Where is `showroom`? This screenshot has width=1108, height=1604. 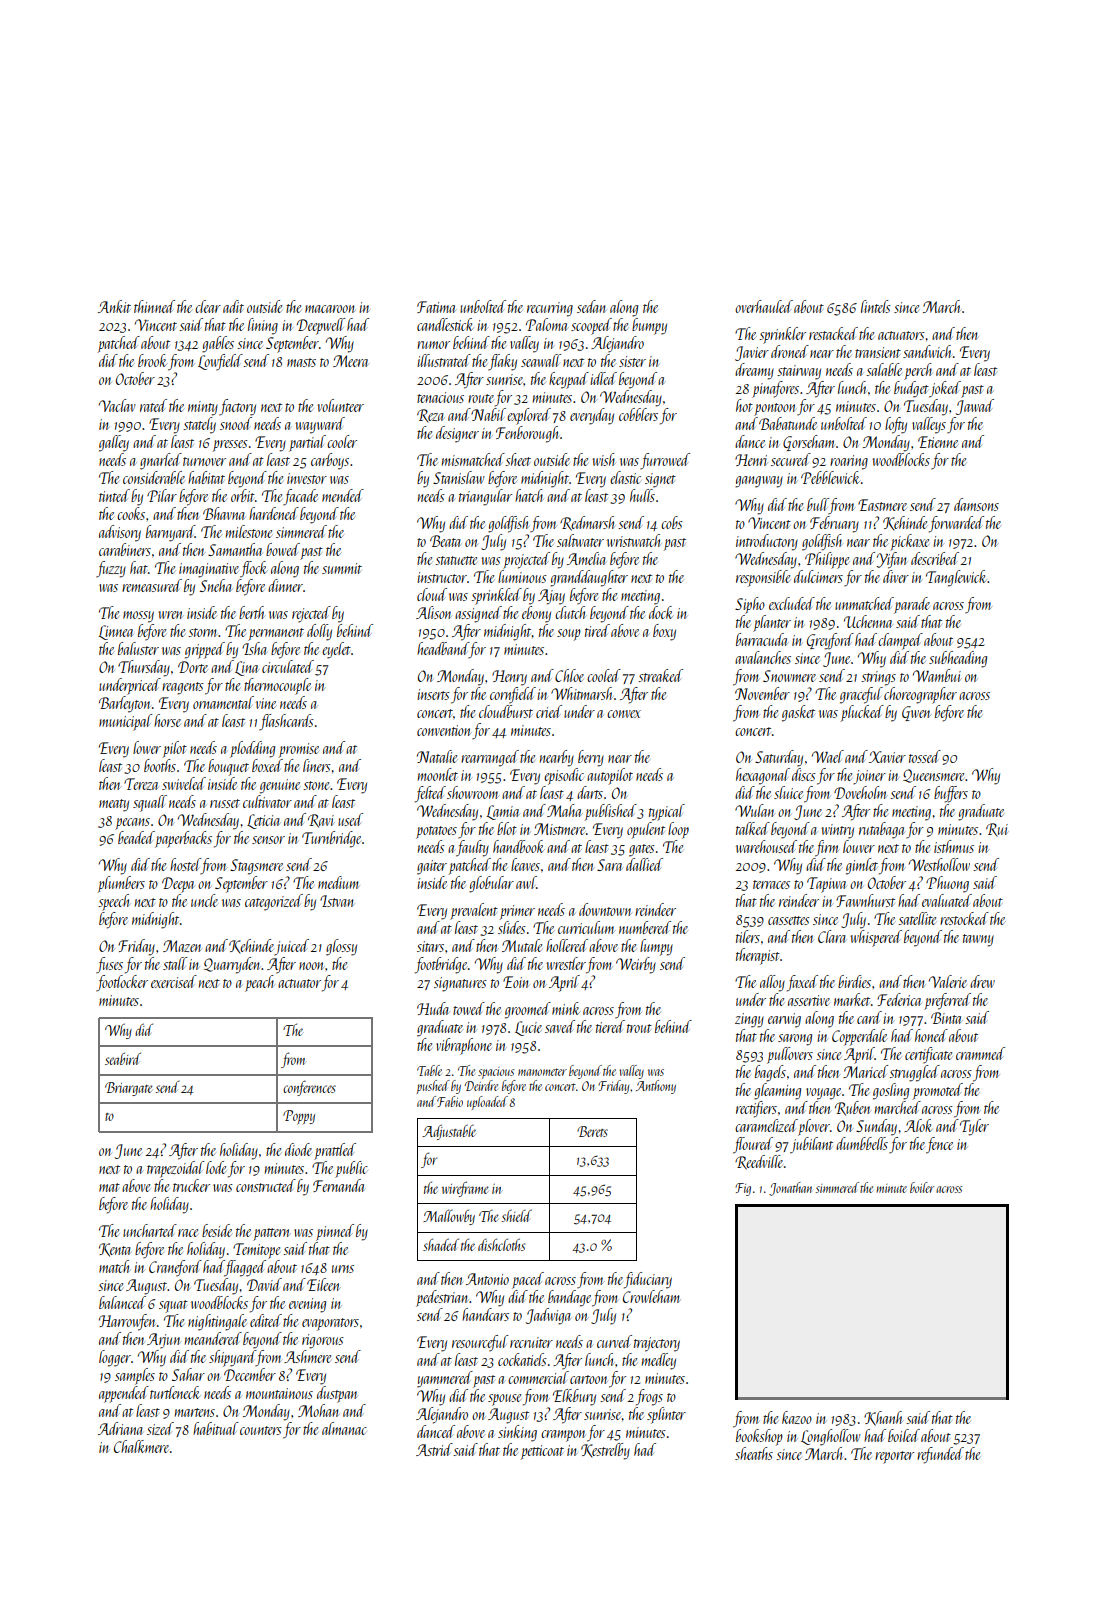
showroom is located at coordinates (473, 792).
